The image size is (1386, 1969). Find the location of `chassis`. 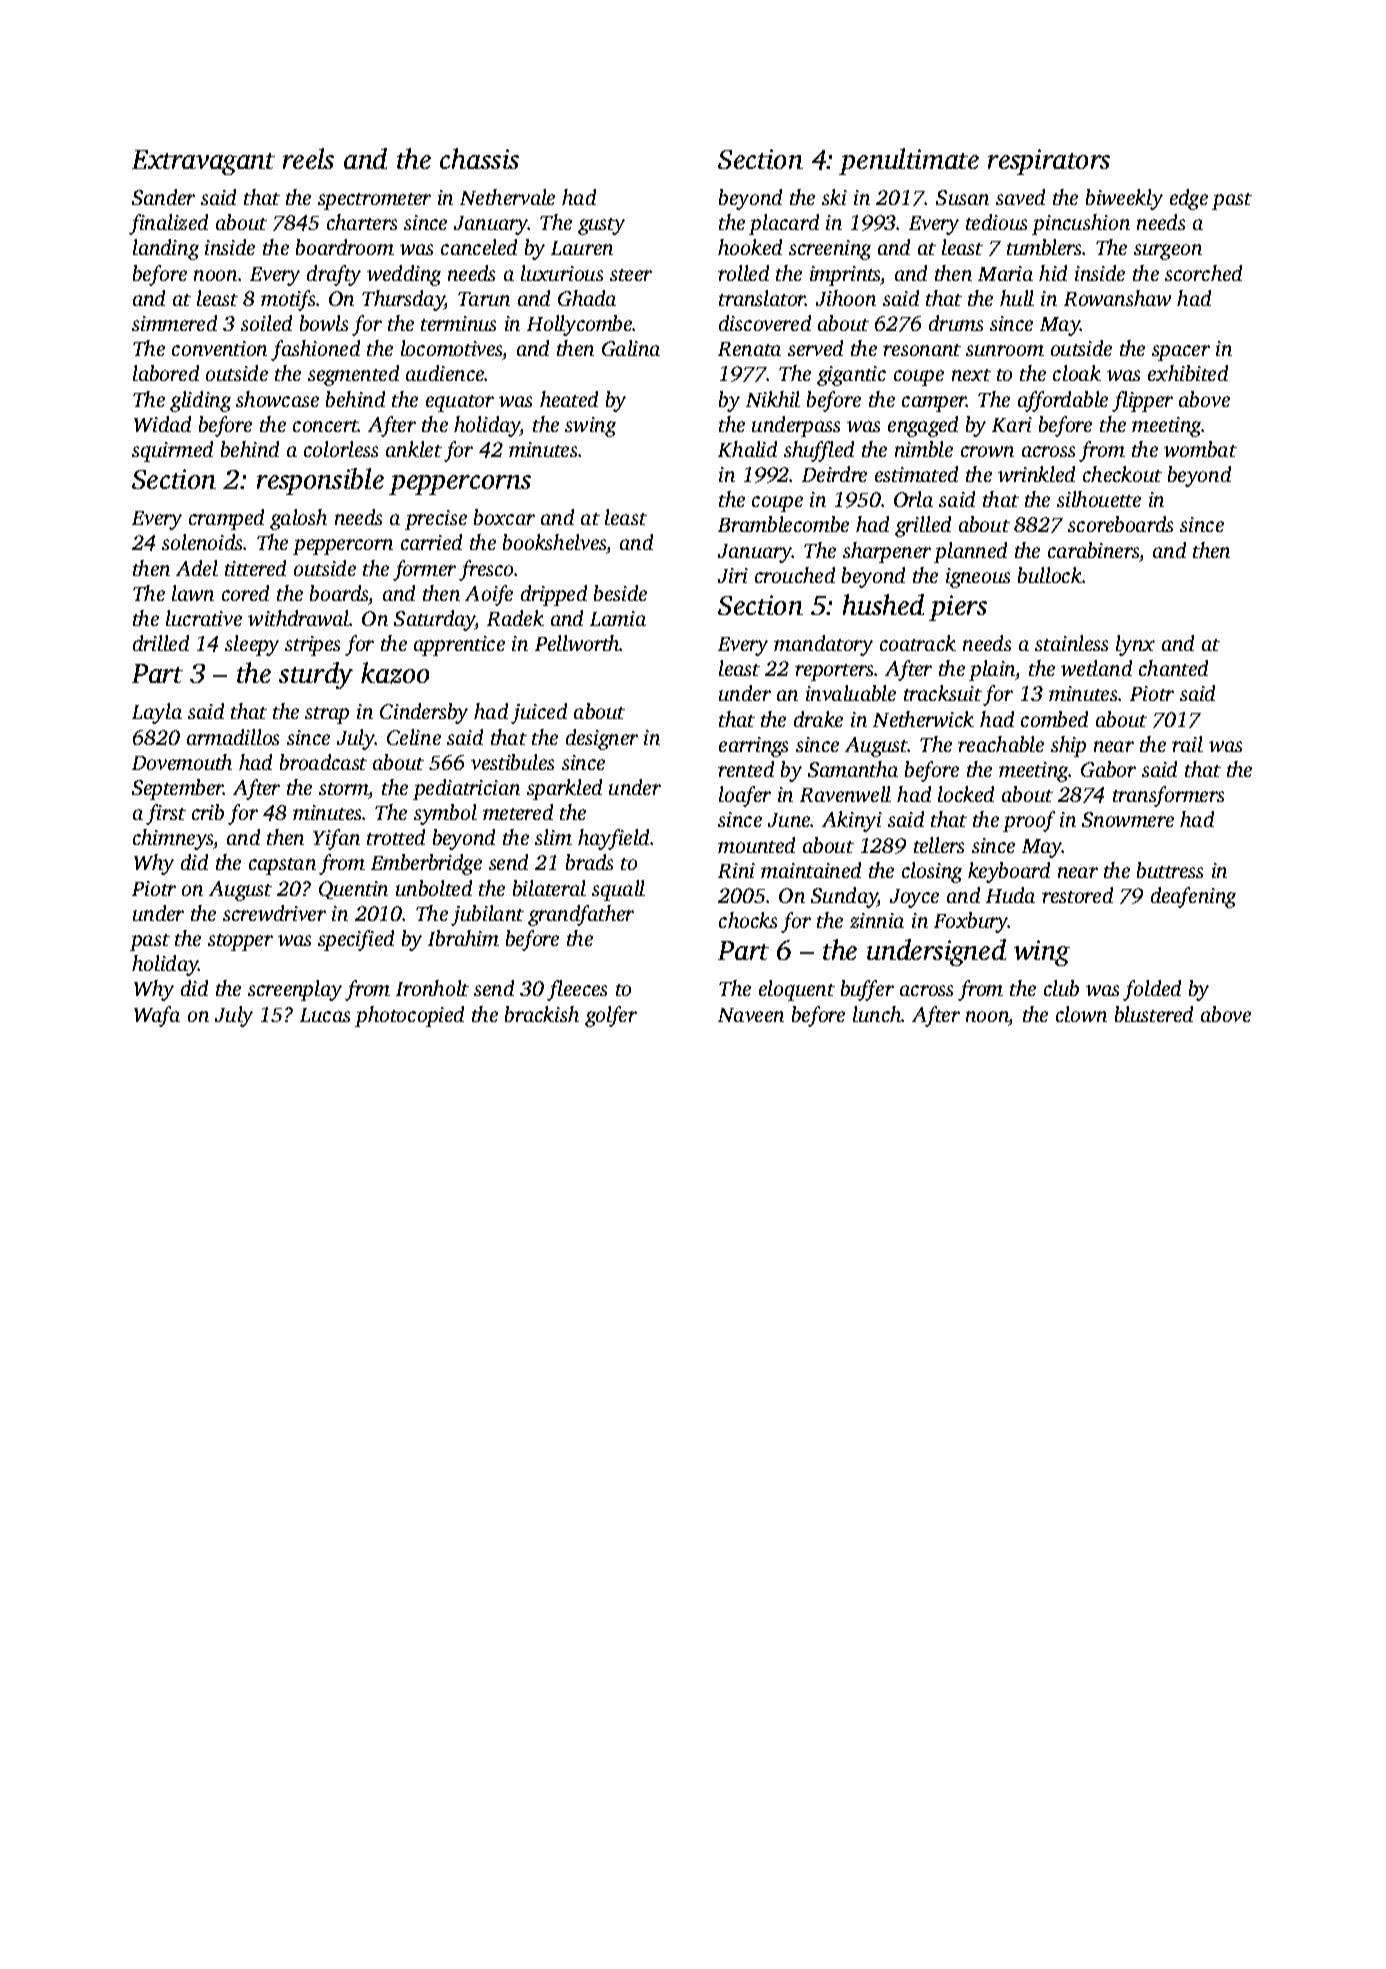

chassis is located at coordinates (479, 158).
